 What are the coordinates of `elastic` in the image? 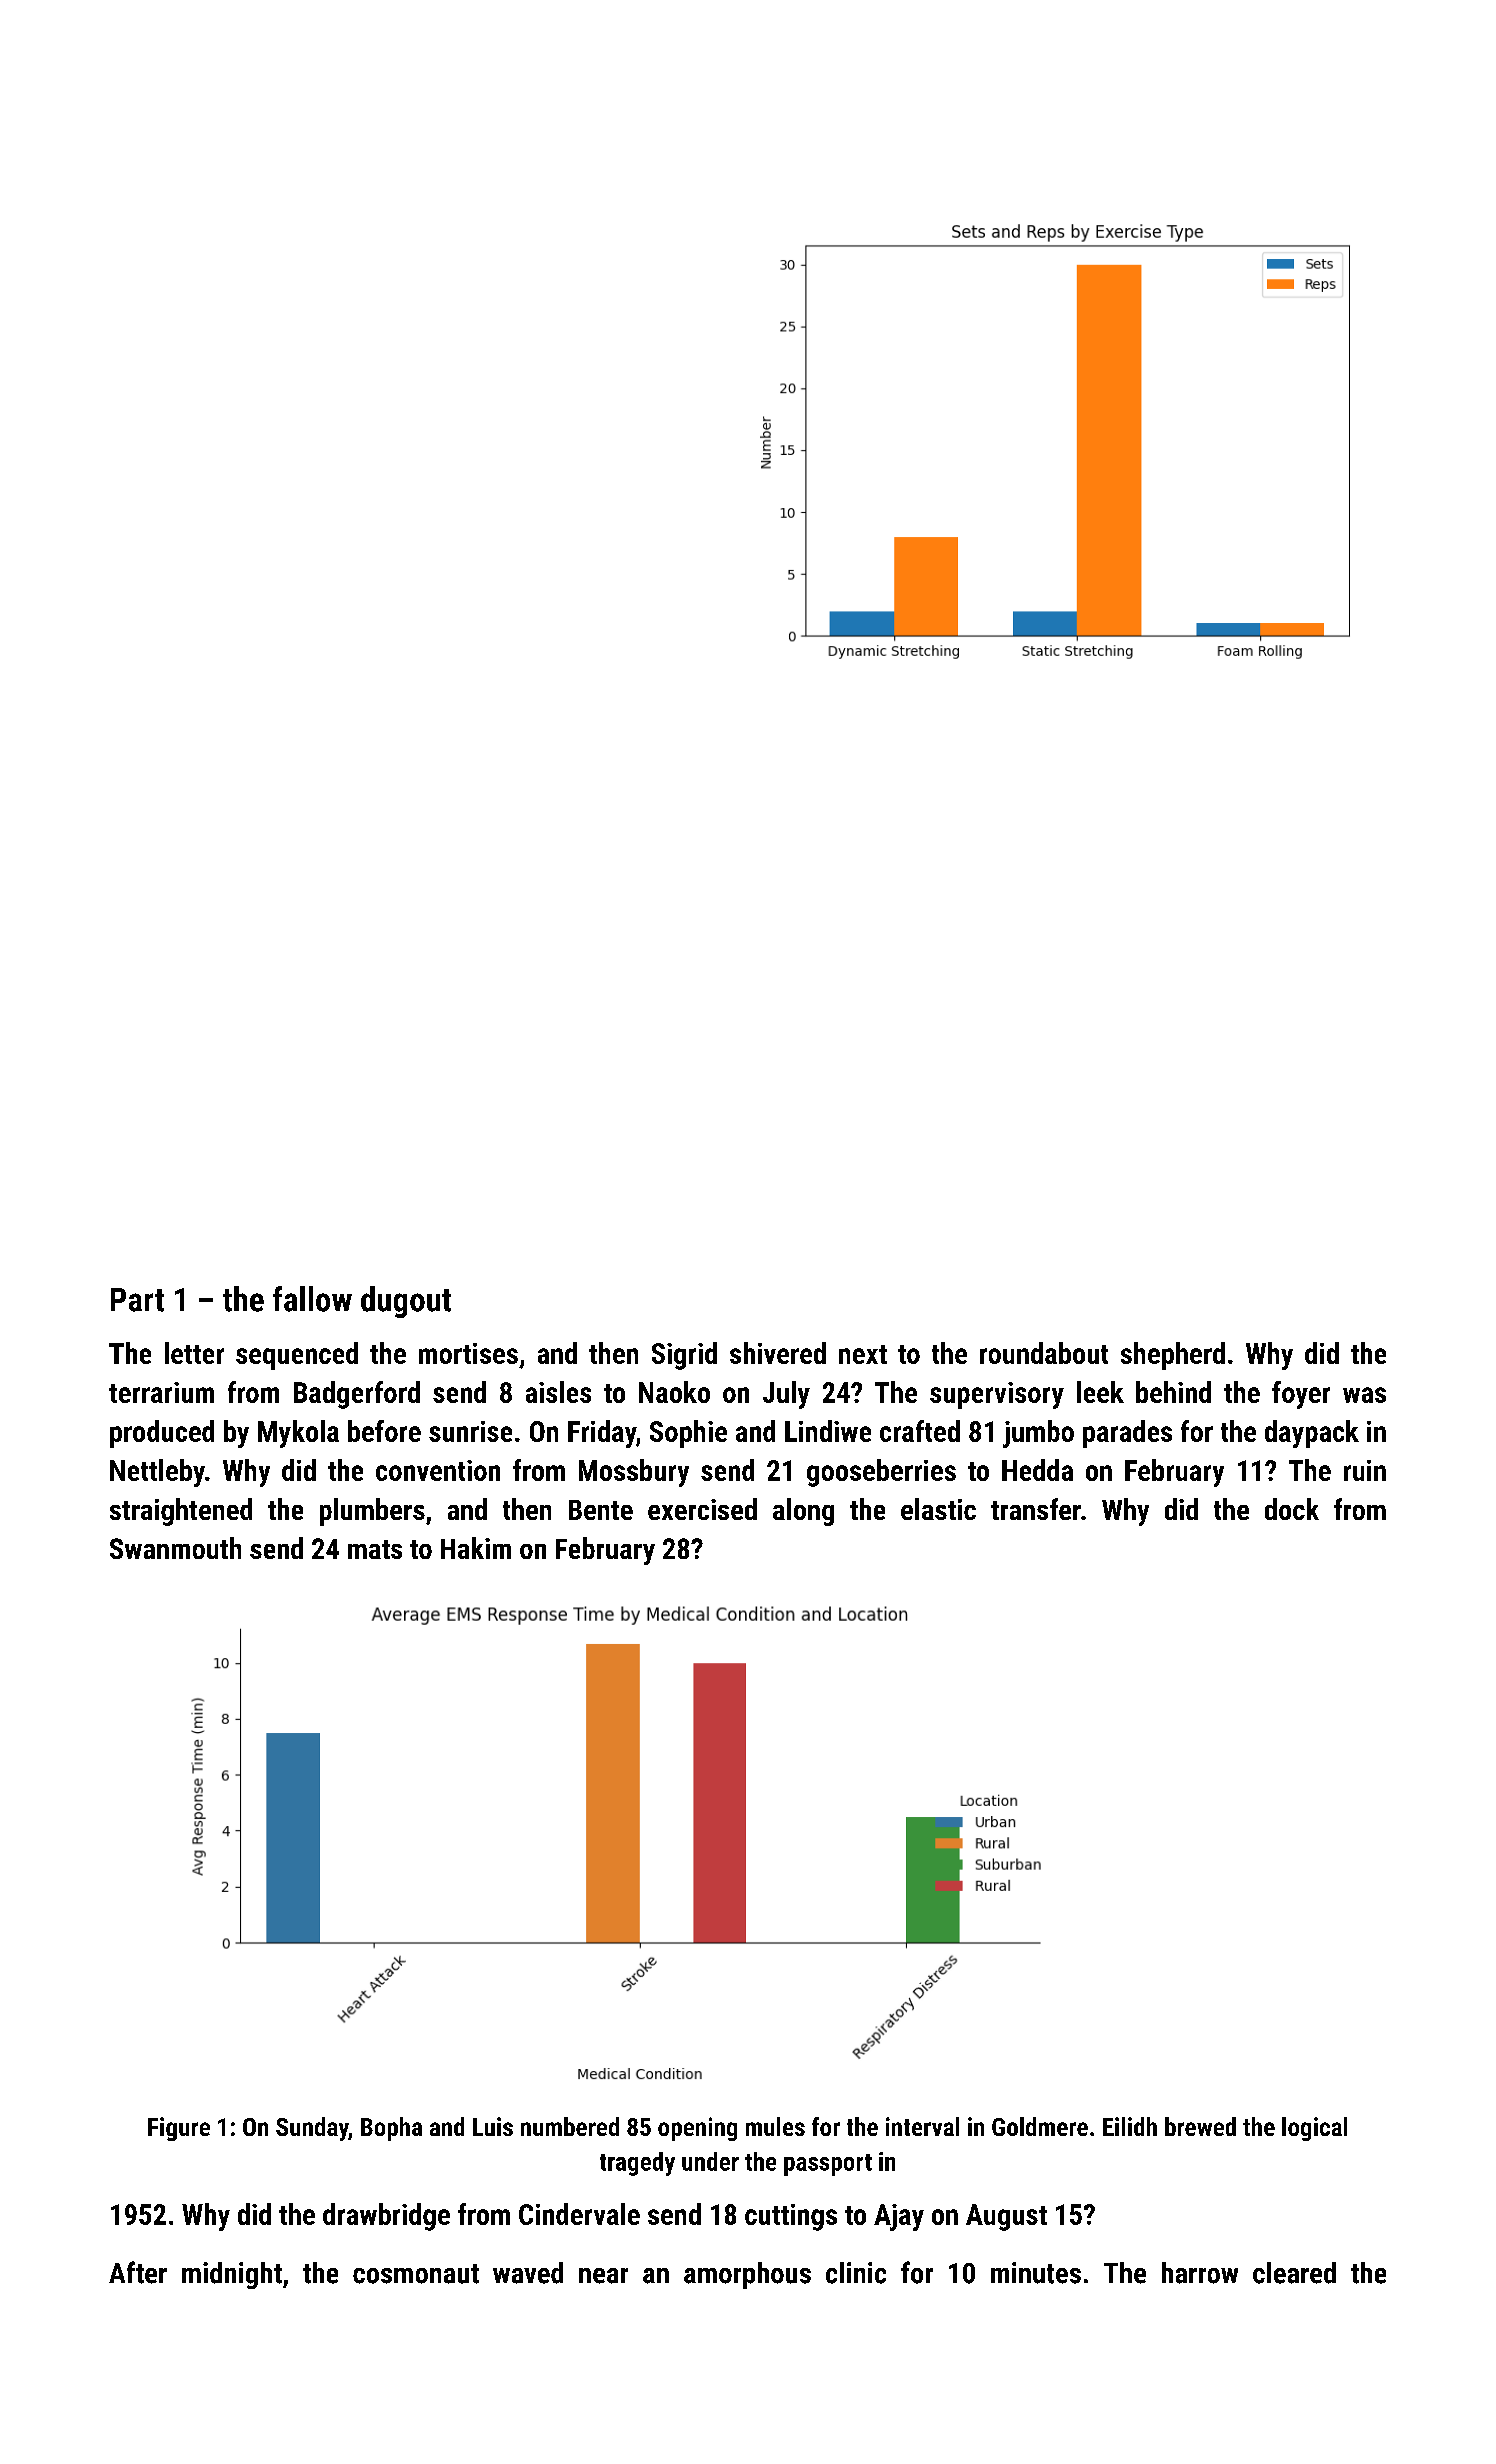 It's located at (938, 1509).
